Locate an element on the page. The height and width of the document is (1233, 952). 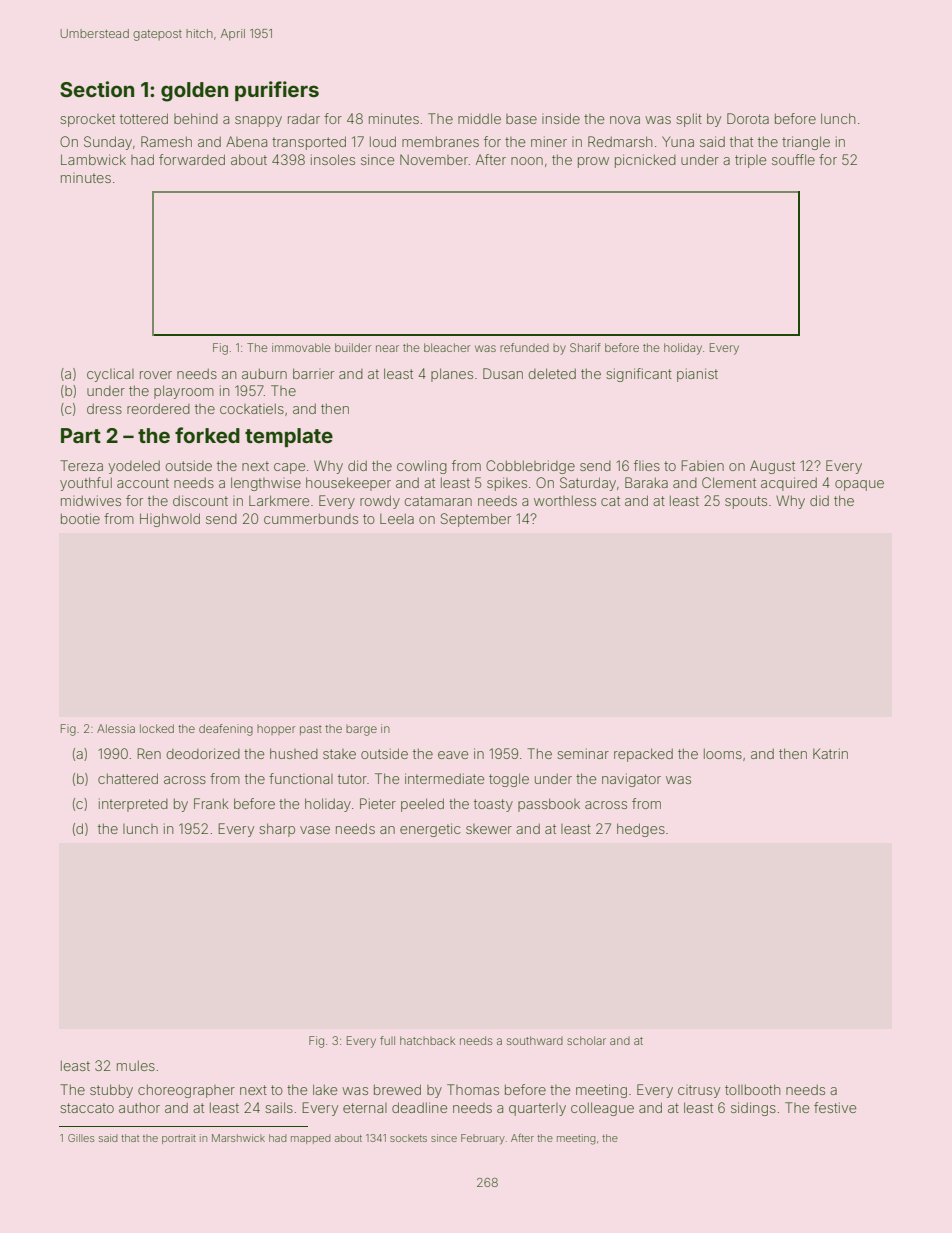
triple is located at coordinates (750, 161).
